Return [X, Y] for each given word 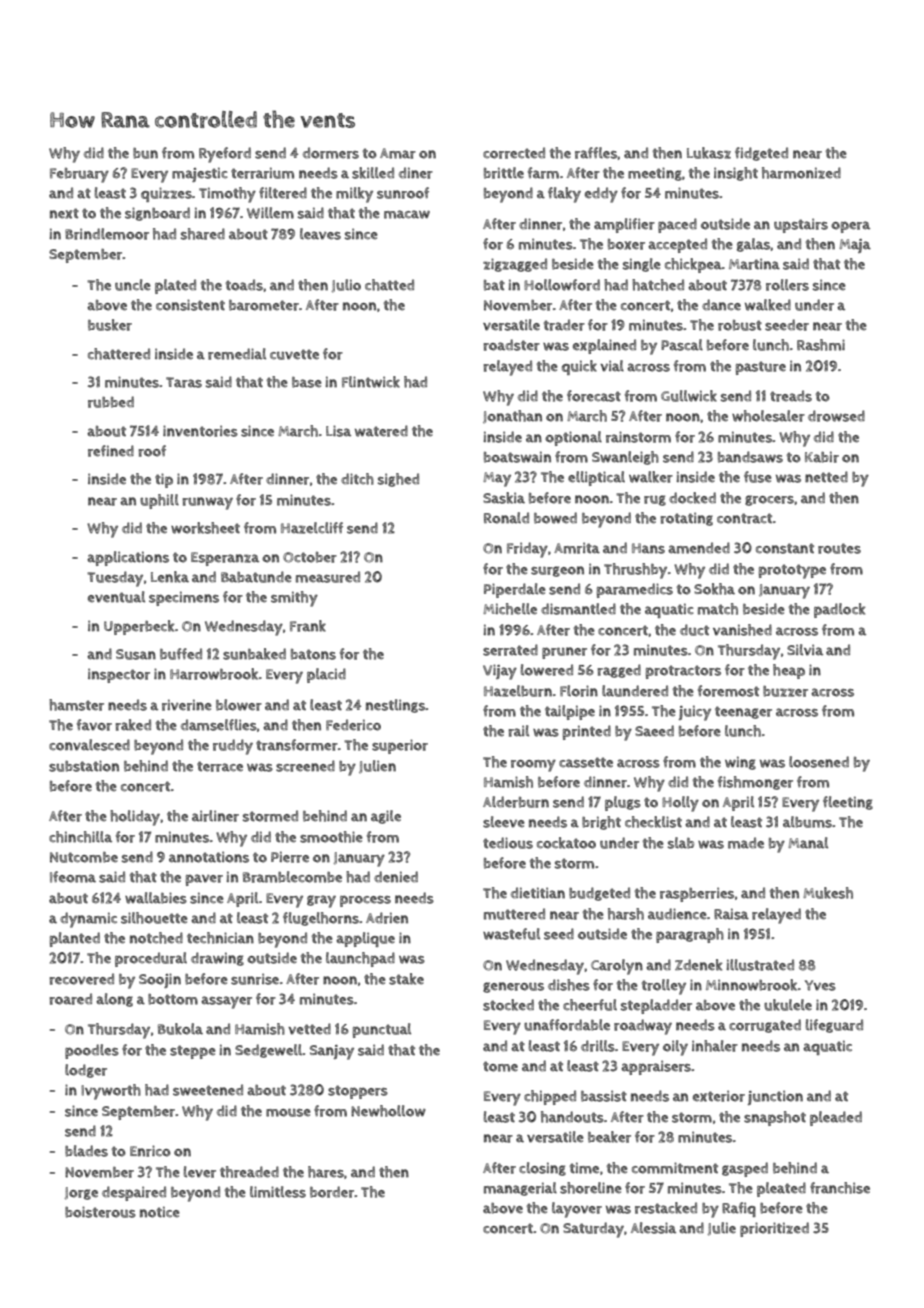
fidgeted [761, 154]
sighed [398, 480]
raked [133, 725]
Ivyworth [111, 1092]
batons [313, 654]
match [718, 609]
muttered [514, 914]
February [79, 175]
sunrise [255, 979]
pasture [761, 368]
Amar [398, 153]
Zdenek [698, 965]
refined [111, 451]
